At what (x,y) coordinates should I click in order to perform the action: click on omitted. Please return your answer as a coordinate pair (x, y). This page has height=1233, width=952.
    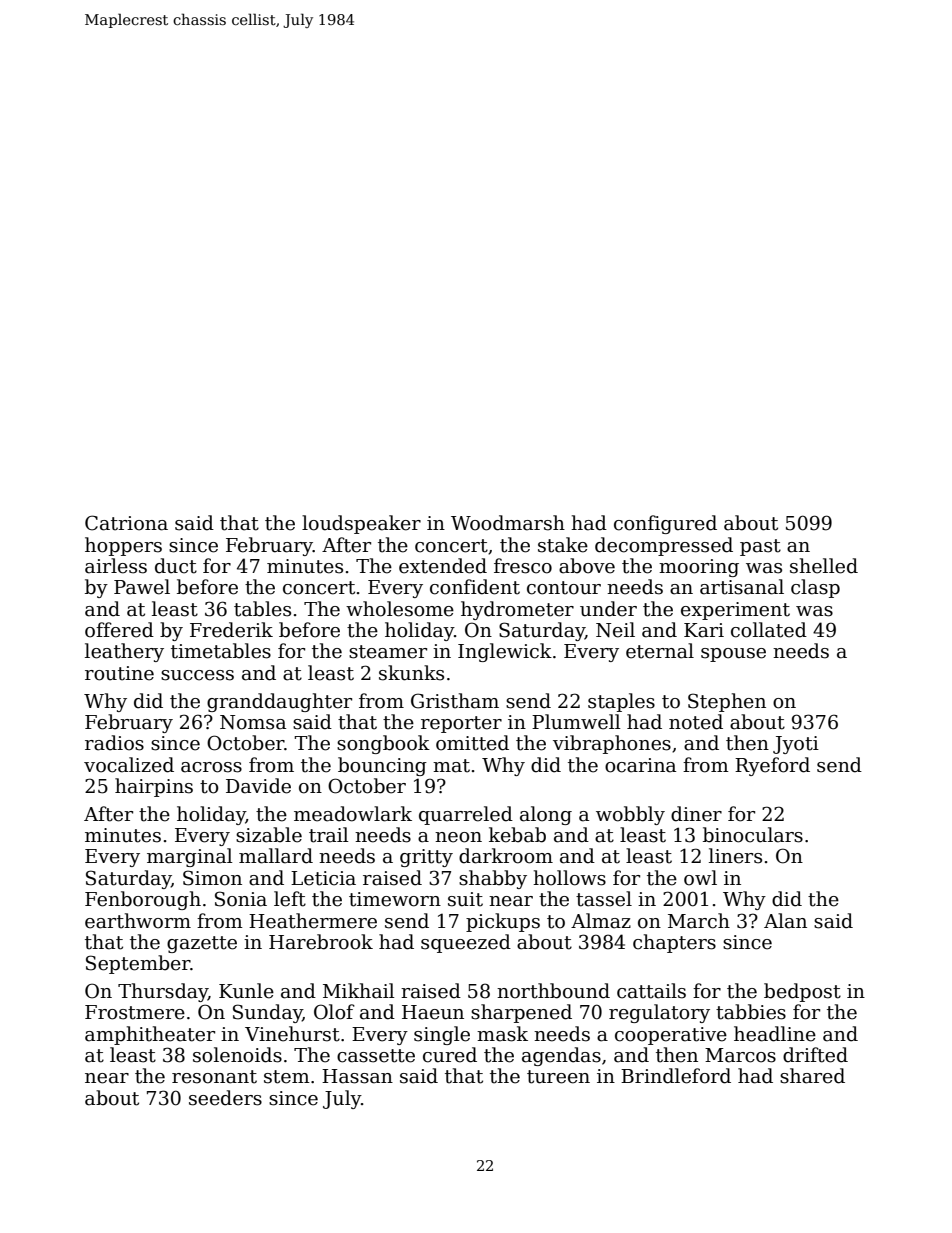
    Looking at the image, I should click on (472, 743).
